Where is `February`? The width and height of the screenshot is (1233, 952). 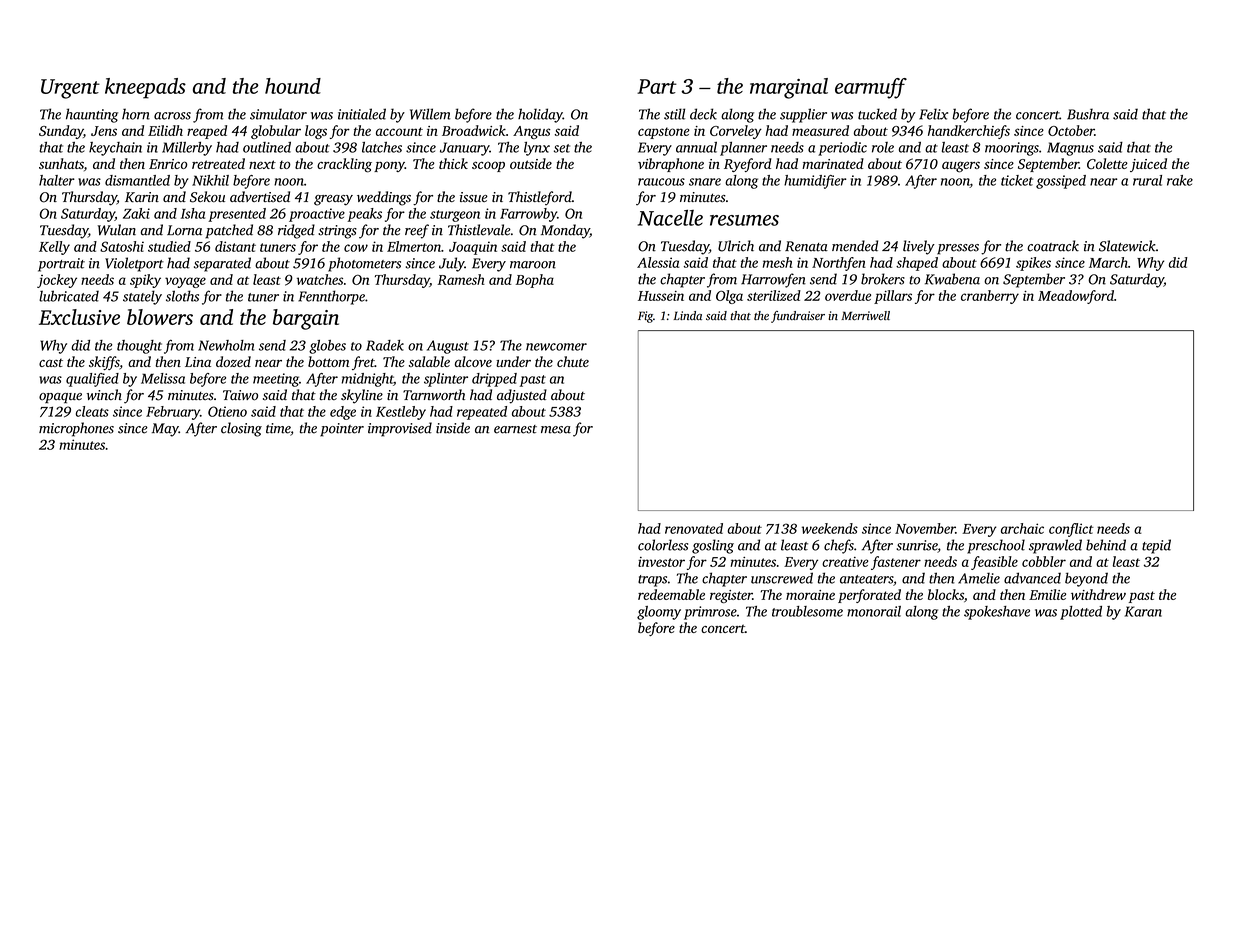
February is located at coordinates (173, 413).
